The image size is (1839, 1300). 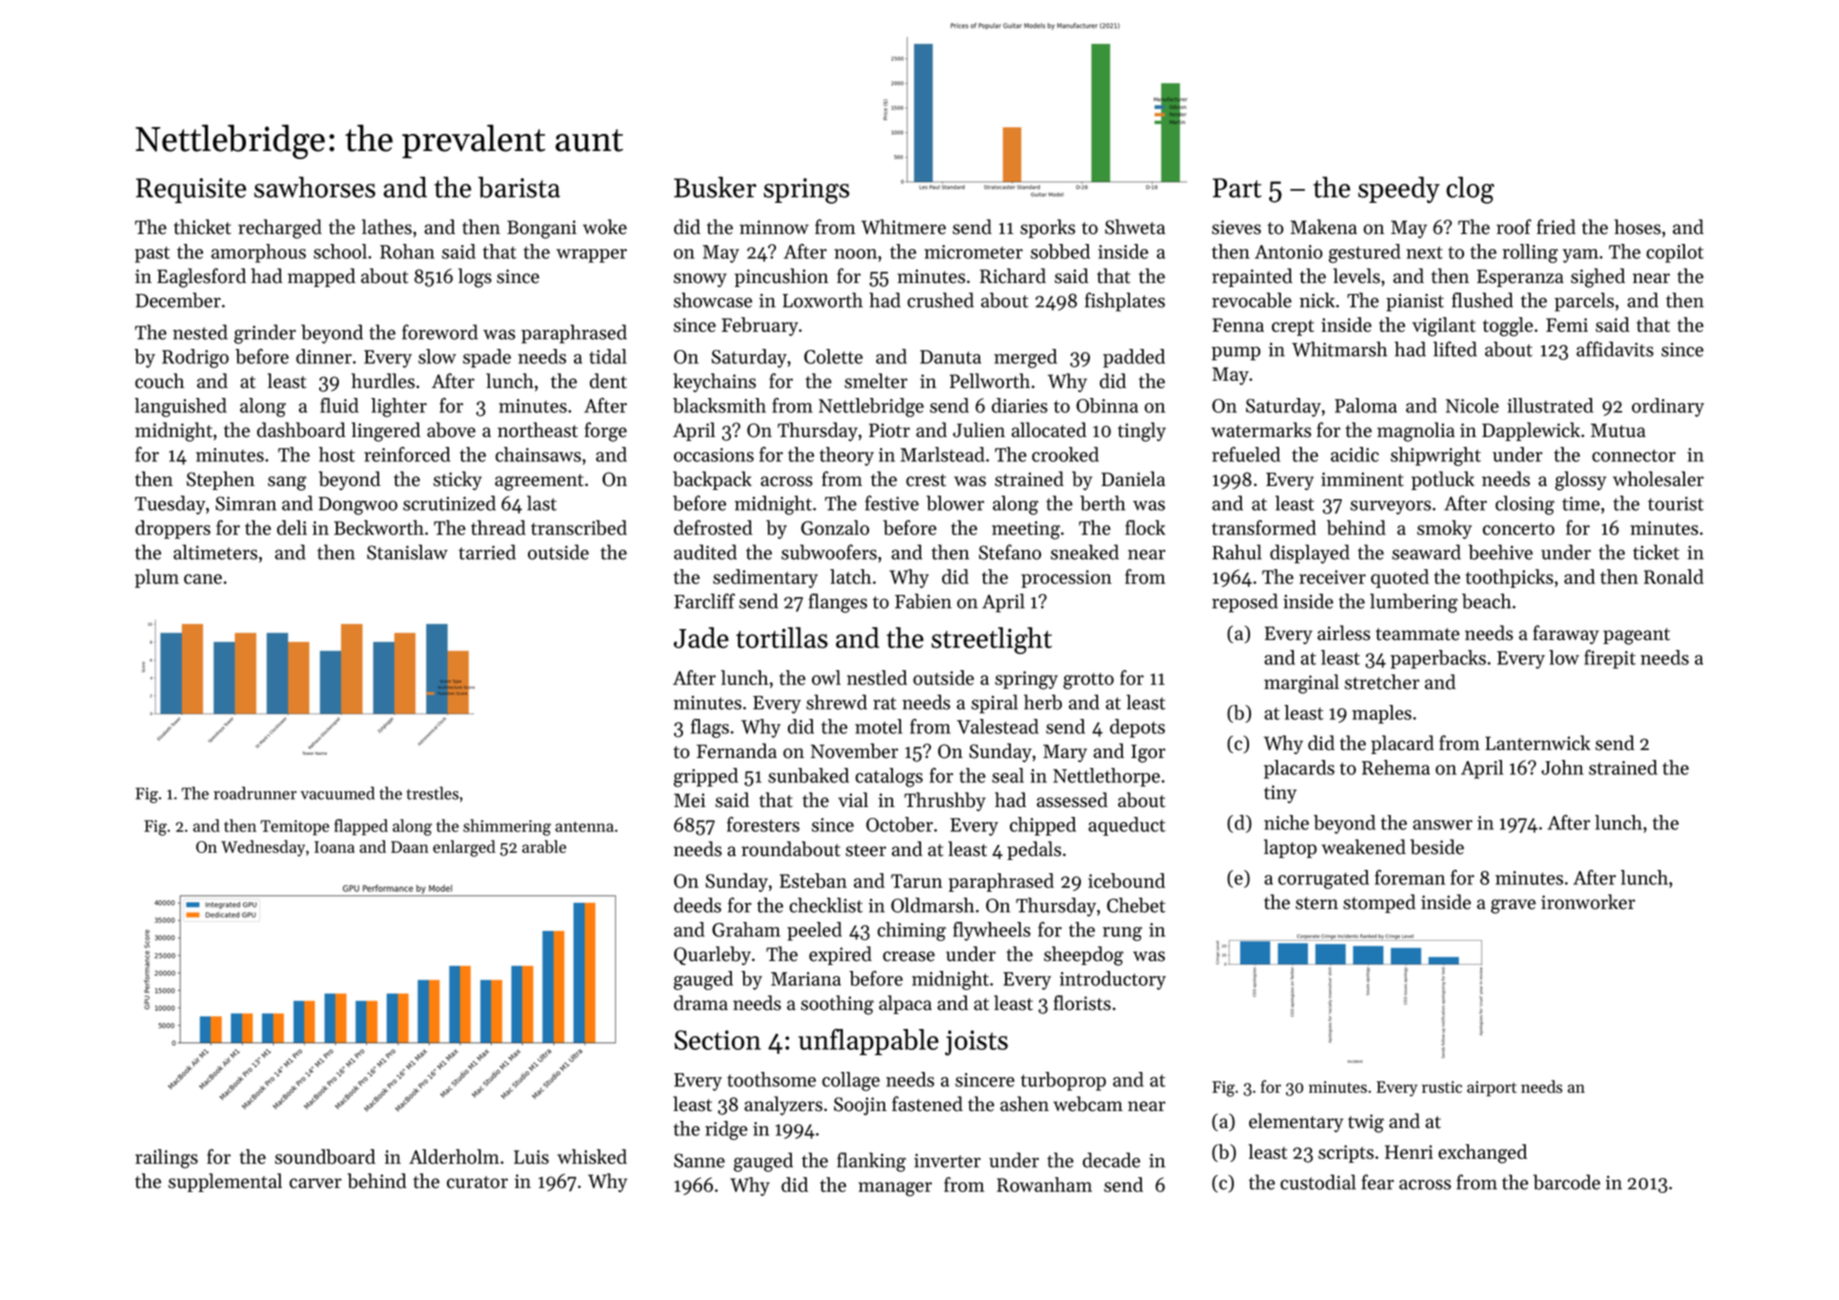 What do you see at coordinates (519, 187) in the screenshot?
I see `barista` at bounding box center [519, 187].
